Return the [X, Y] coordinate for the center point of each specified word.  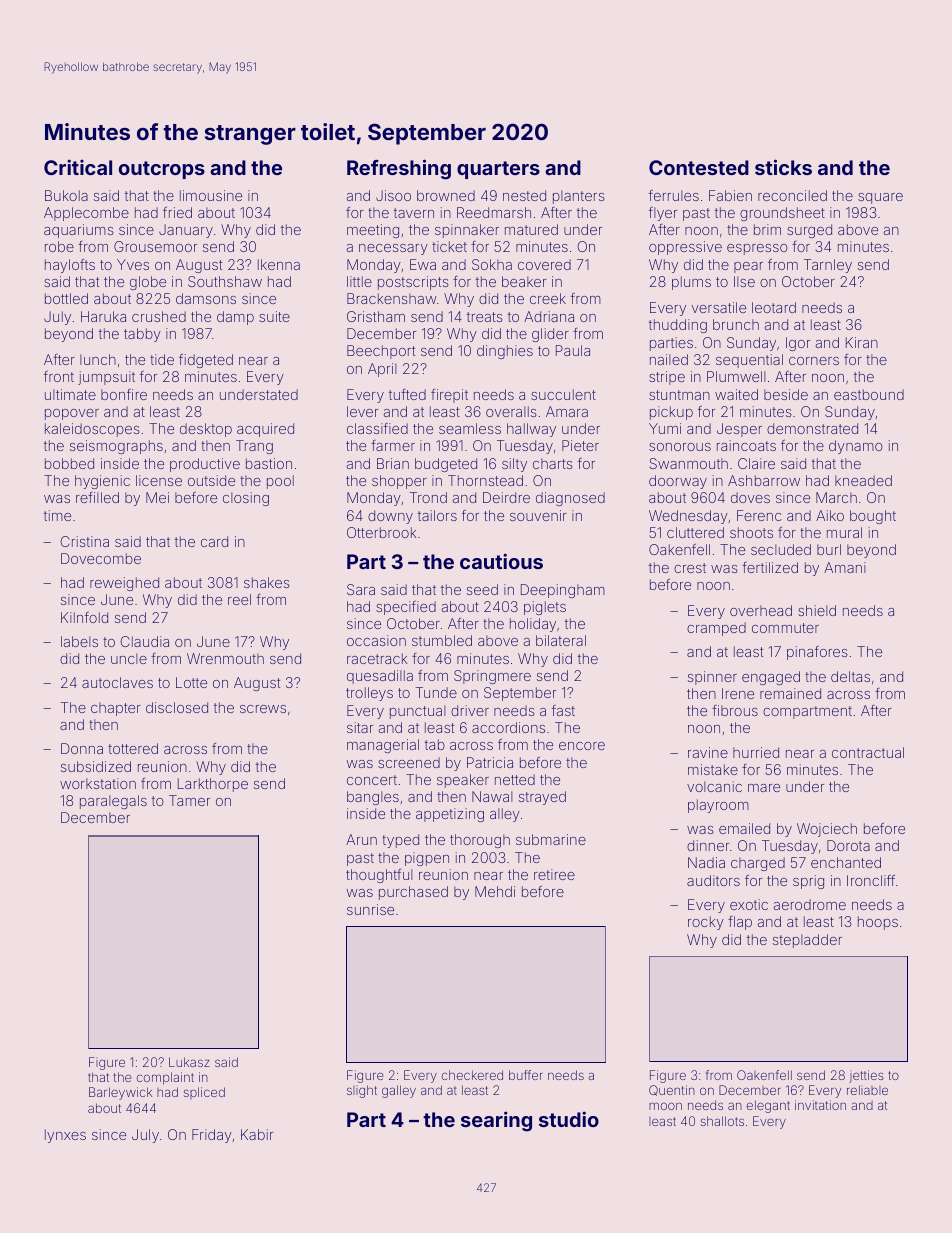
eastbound [869, 394]
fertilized [770, 567]
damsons [206, 298]
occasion [376, 640]
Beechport [381, 352]
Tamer [189, 800]
